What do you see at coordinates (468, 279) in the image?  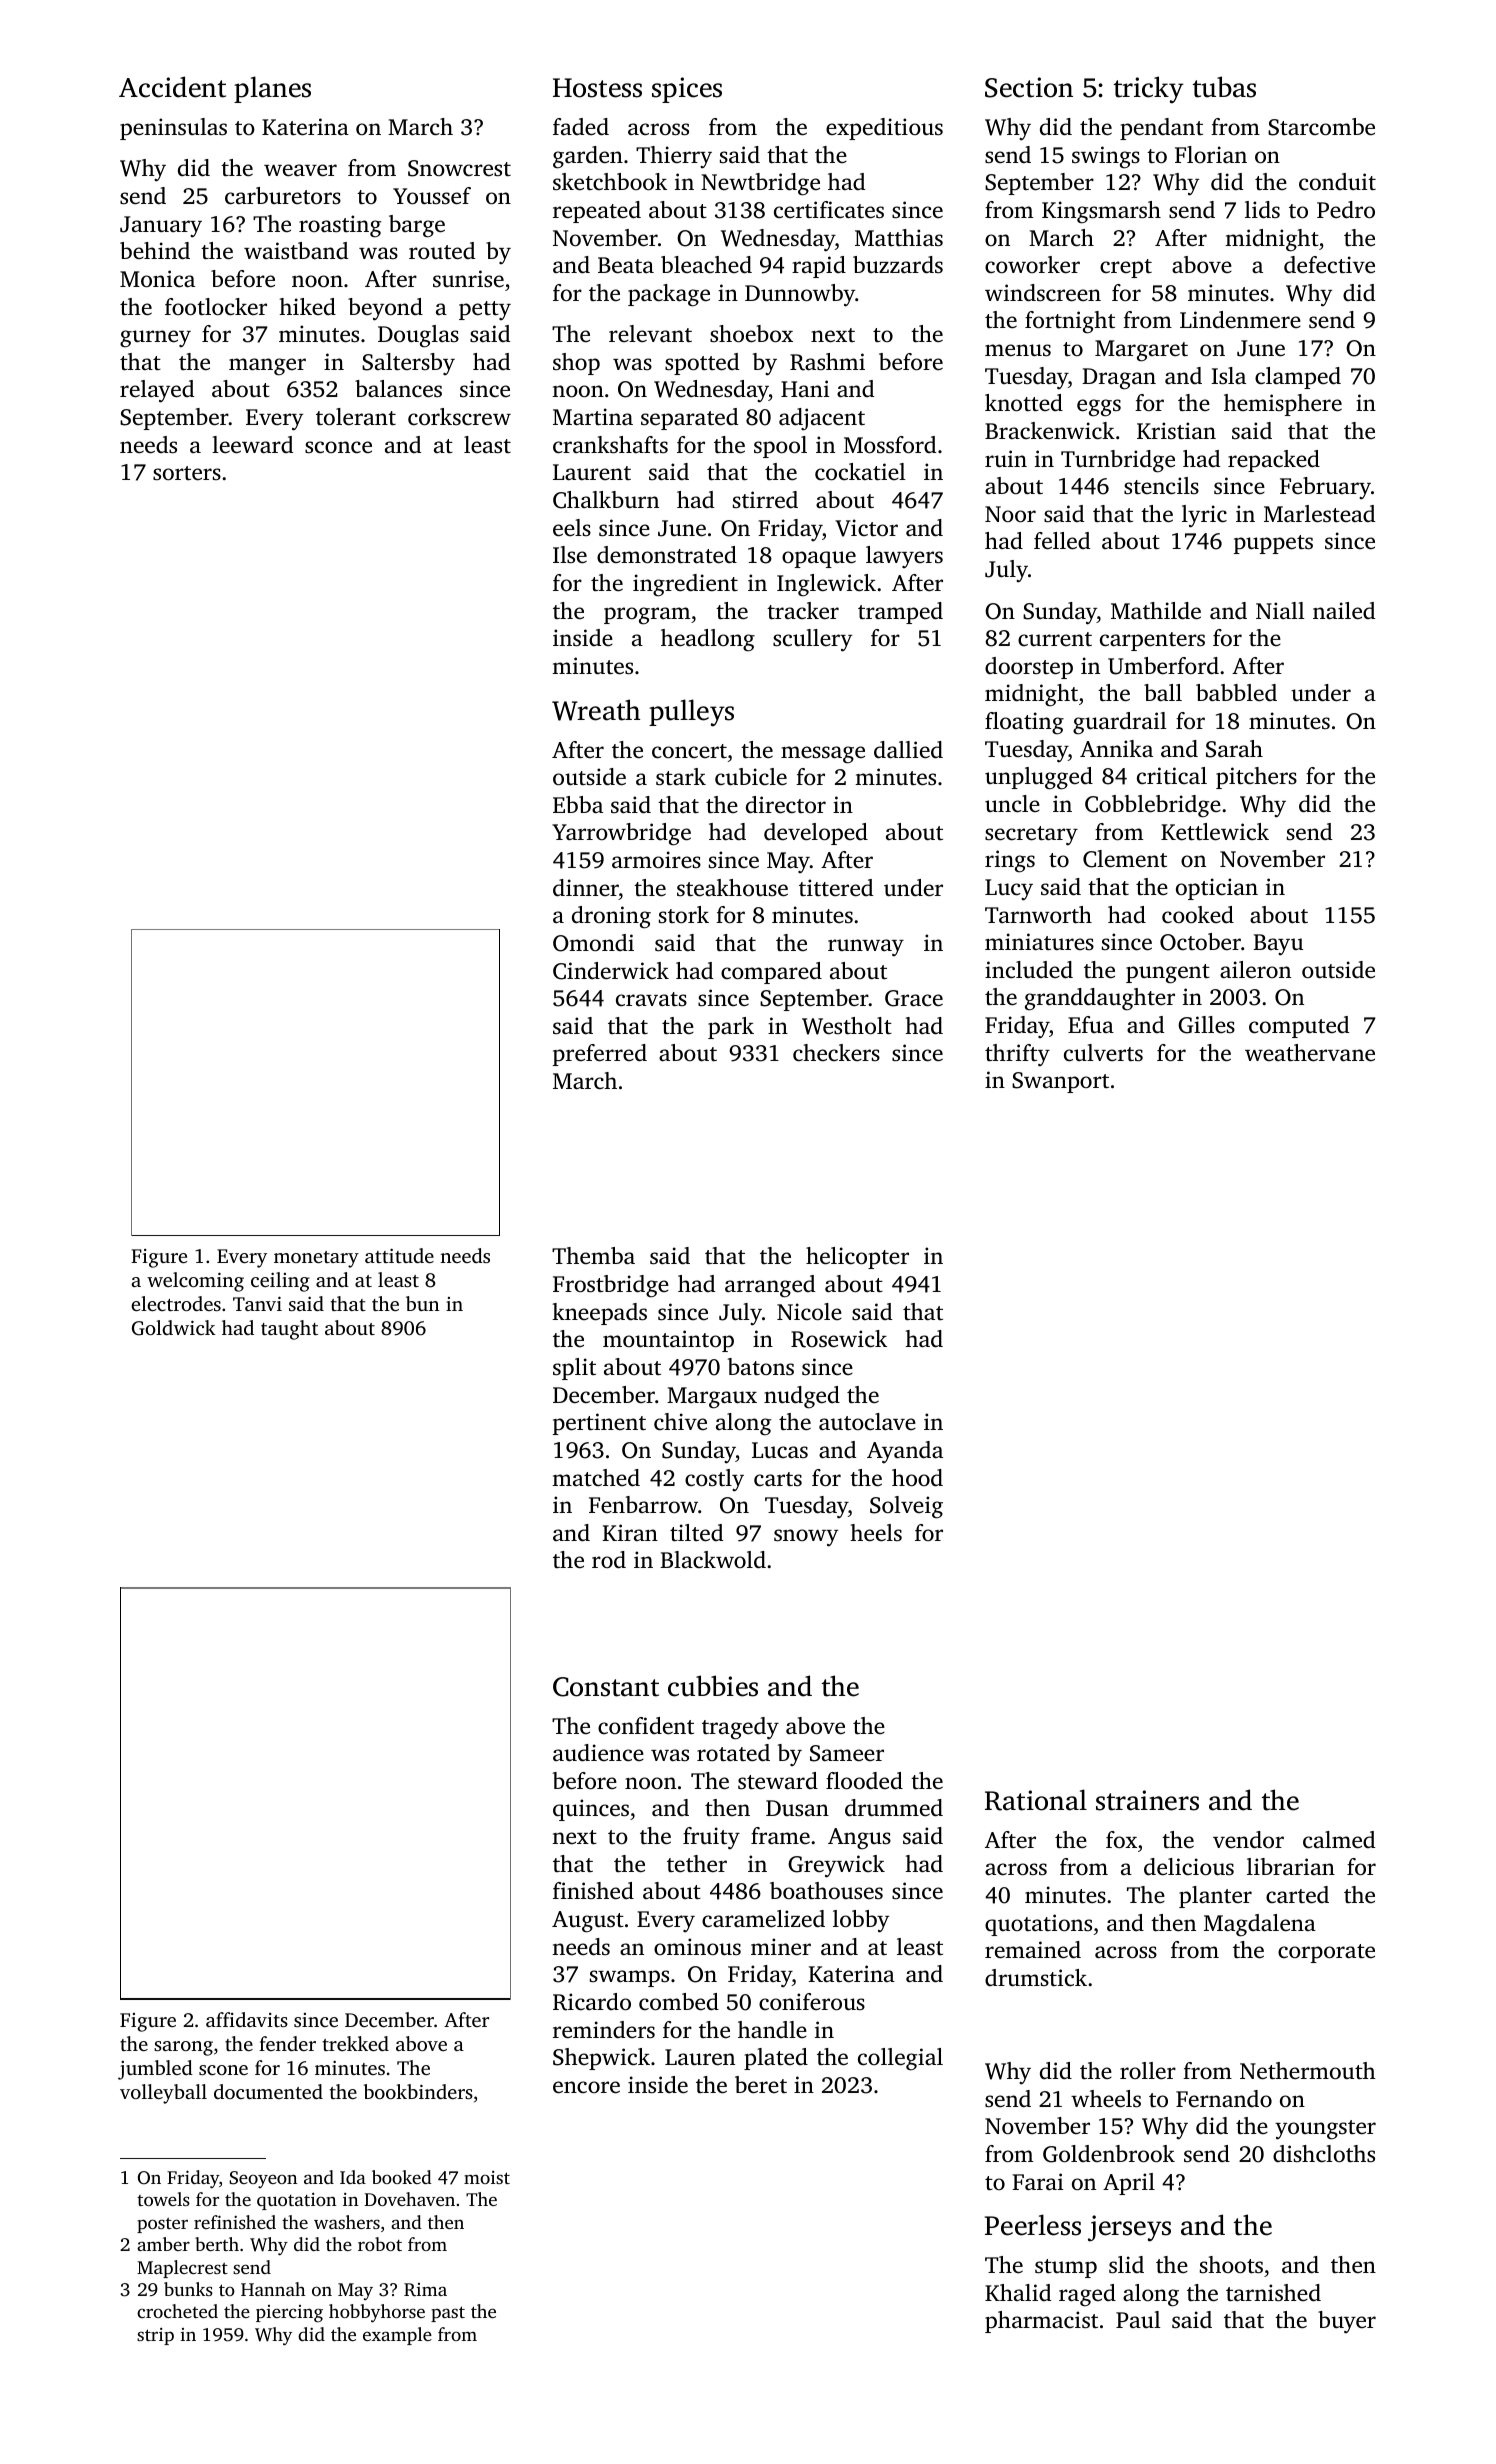 I see `sunrise` at bounding box center [468, 279].
